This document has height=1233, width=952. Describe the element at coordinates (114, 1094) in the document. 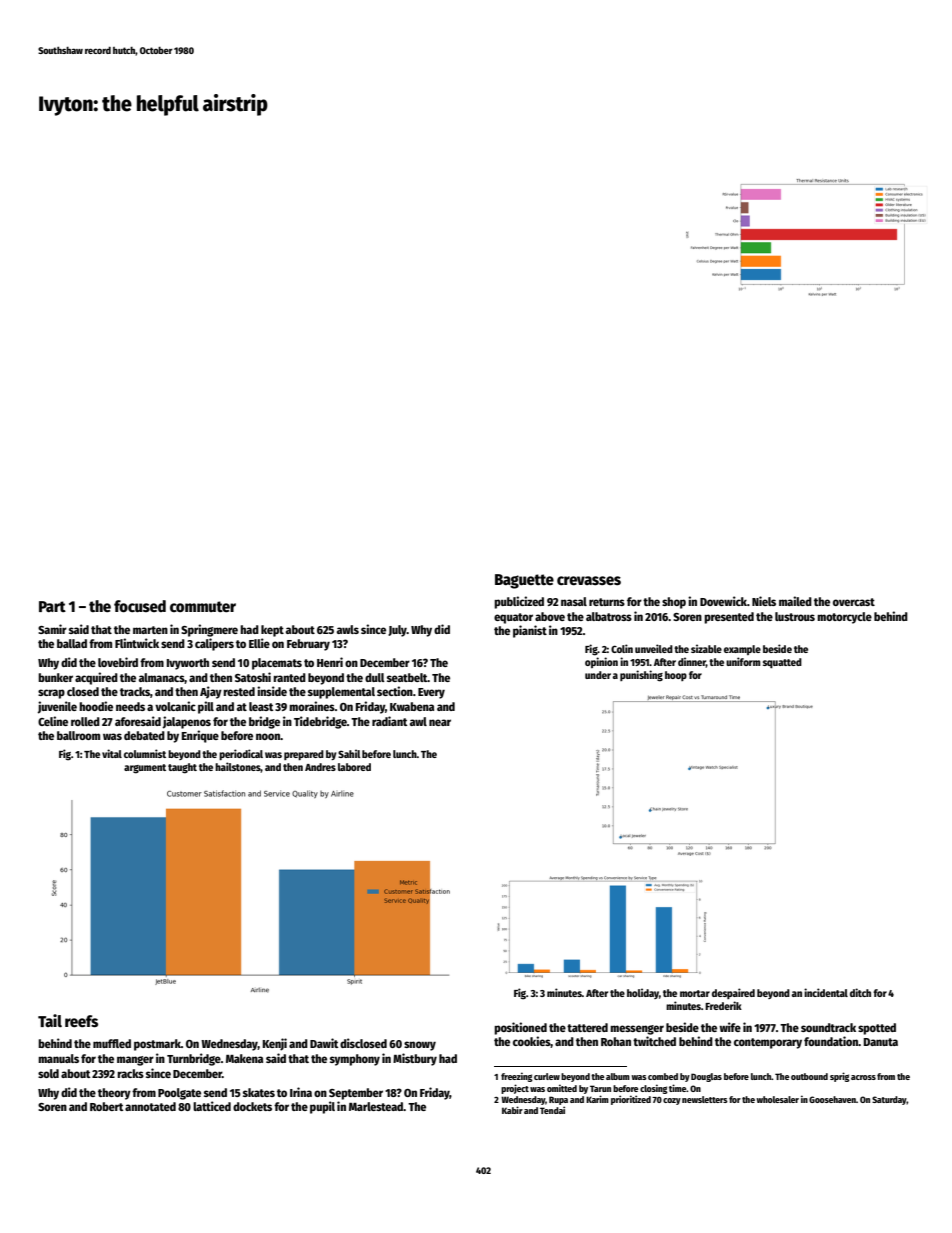

I see `theory` at that location.
